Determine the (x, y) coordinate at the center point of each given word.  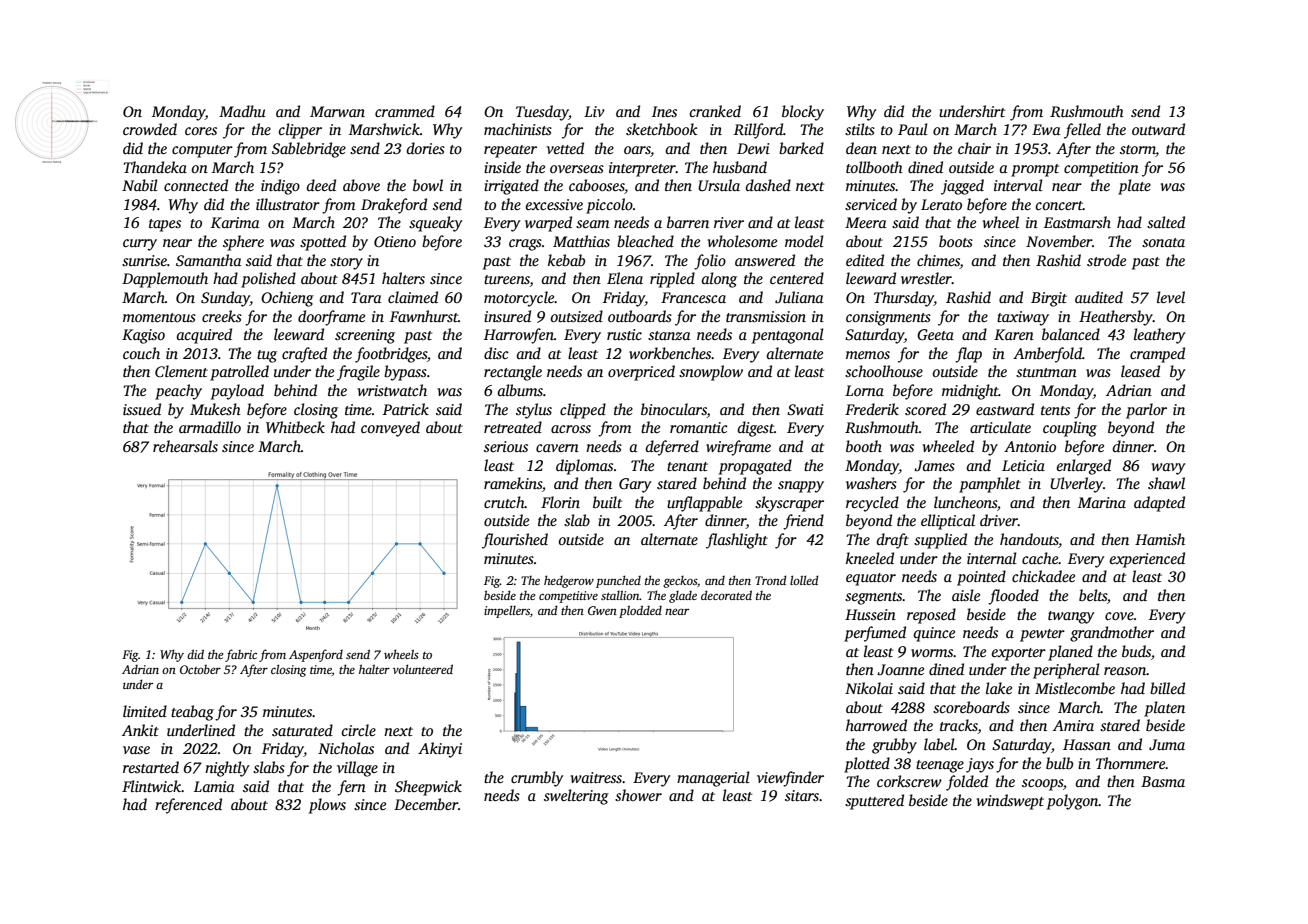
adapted (1159, 504)
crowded (150, 129)
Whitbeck (295, 427)
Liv (594, 111)
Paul (913, 129)
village (357, 769)
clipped (583, 411)
